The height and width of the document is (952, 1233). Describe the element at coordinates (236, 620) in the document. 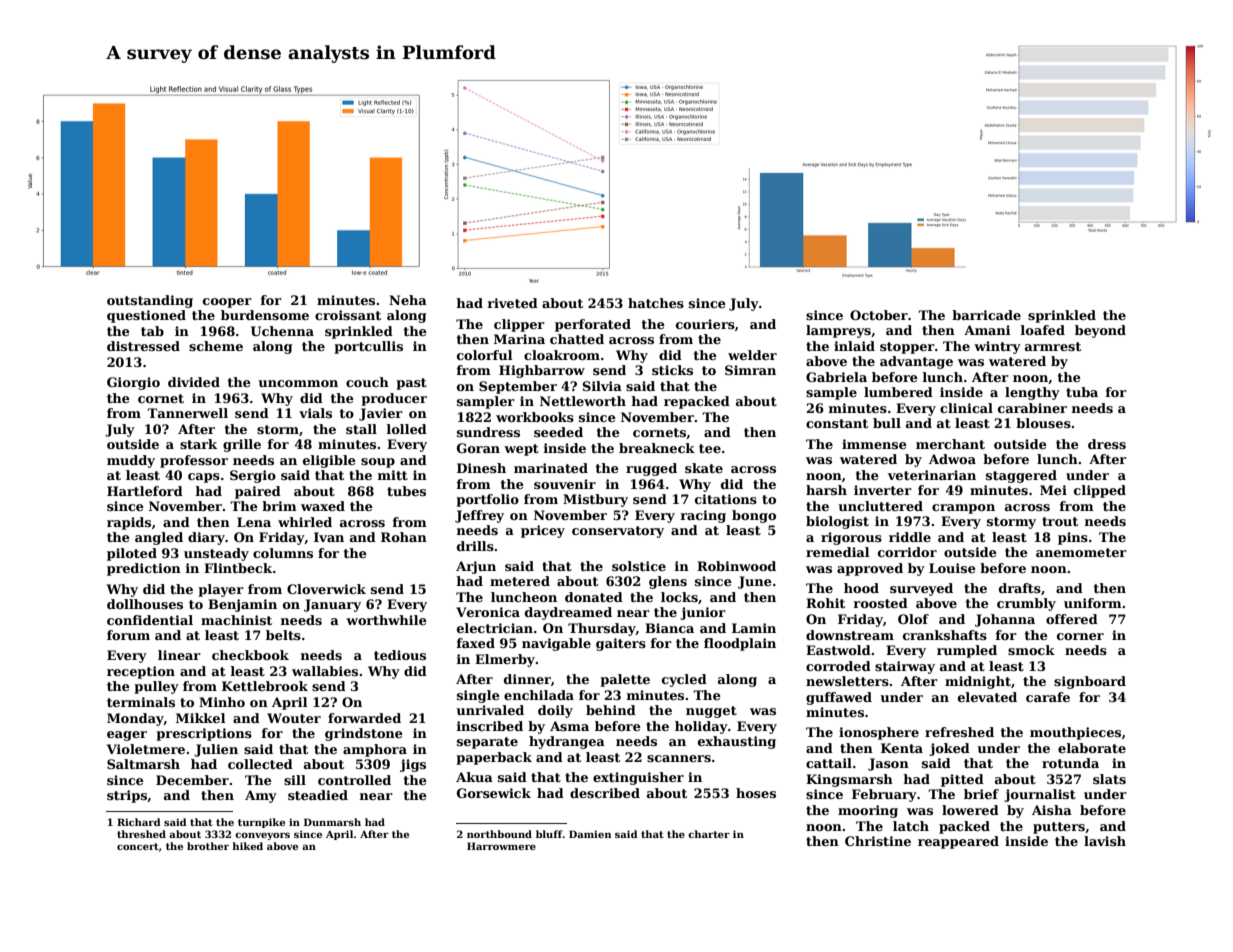

I see `machinist` at that location.
